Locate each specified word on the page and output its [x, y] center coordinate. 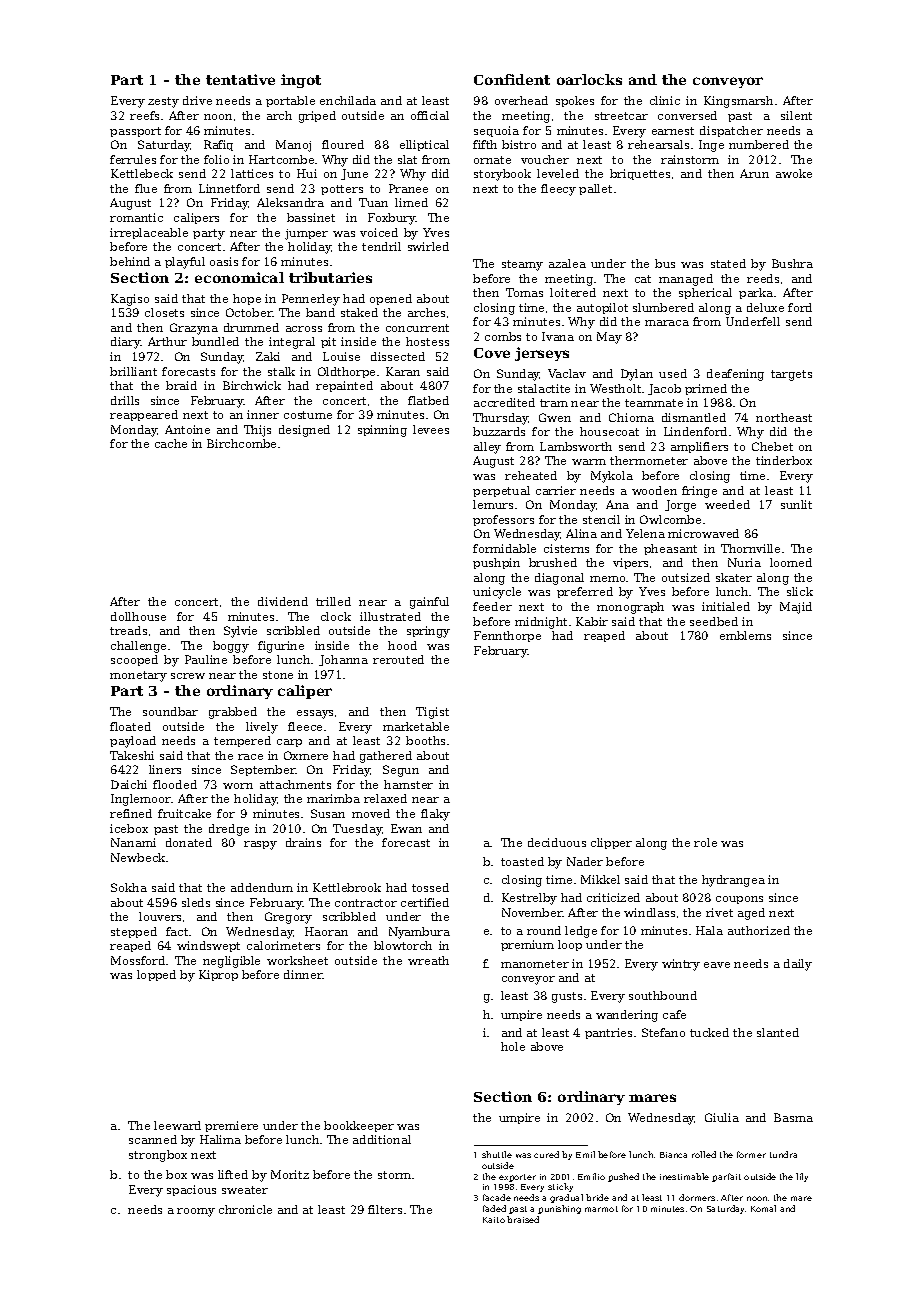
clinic [665, 100]
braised [523, 1219]
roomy [196, 1212]
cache [171, 443]
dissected [398, 356]
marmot [601, 1209]
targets [791, 375]
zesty [163, 102]
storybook [502, 175]
